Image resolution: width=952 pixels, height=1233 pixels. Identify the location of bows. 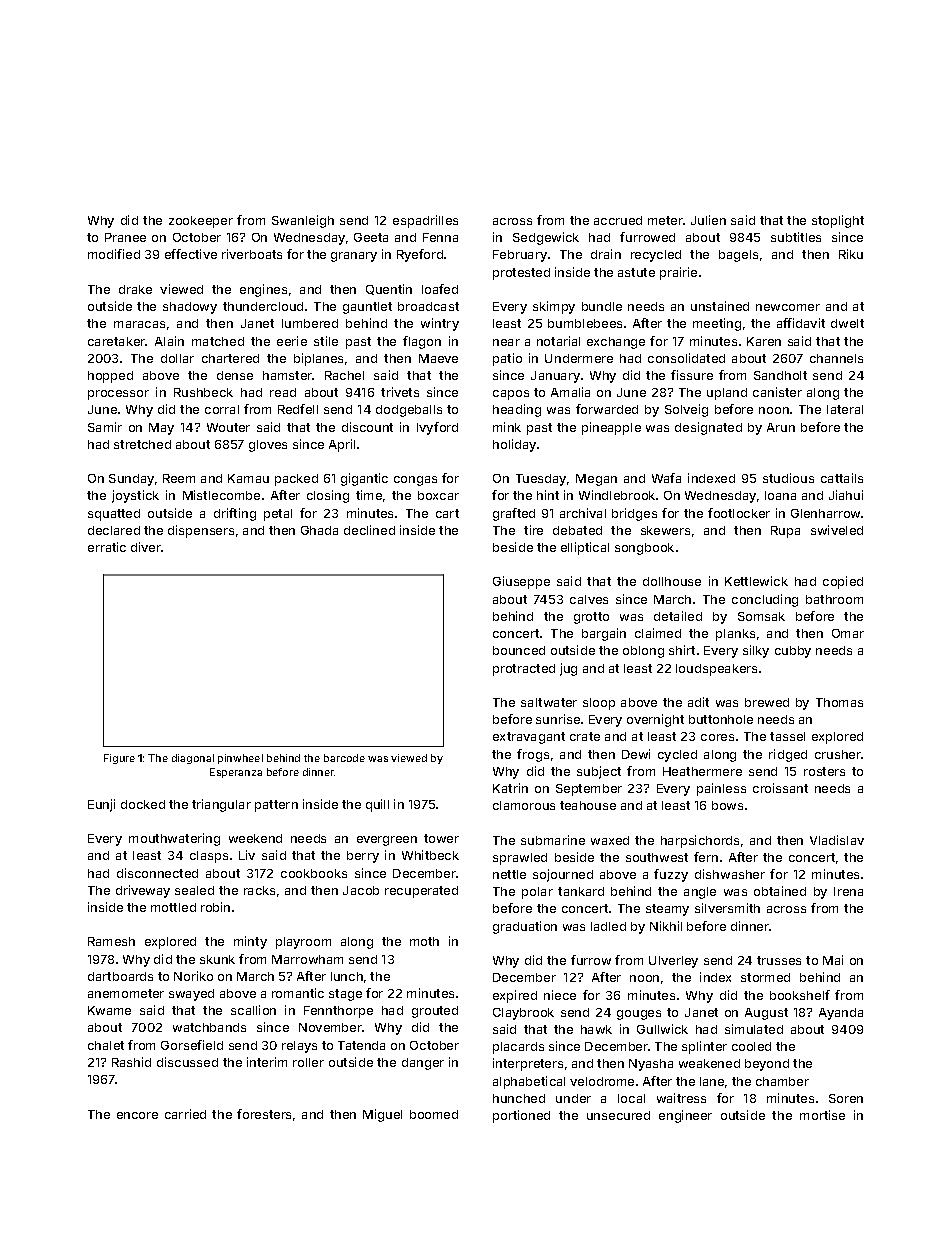
(727, 805).
